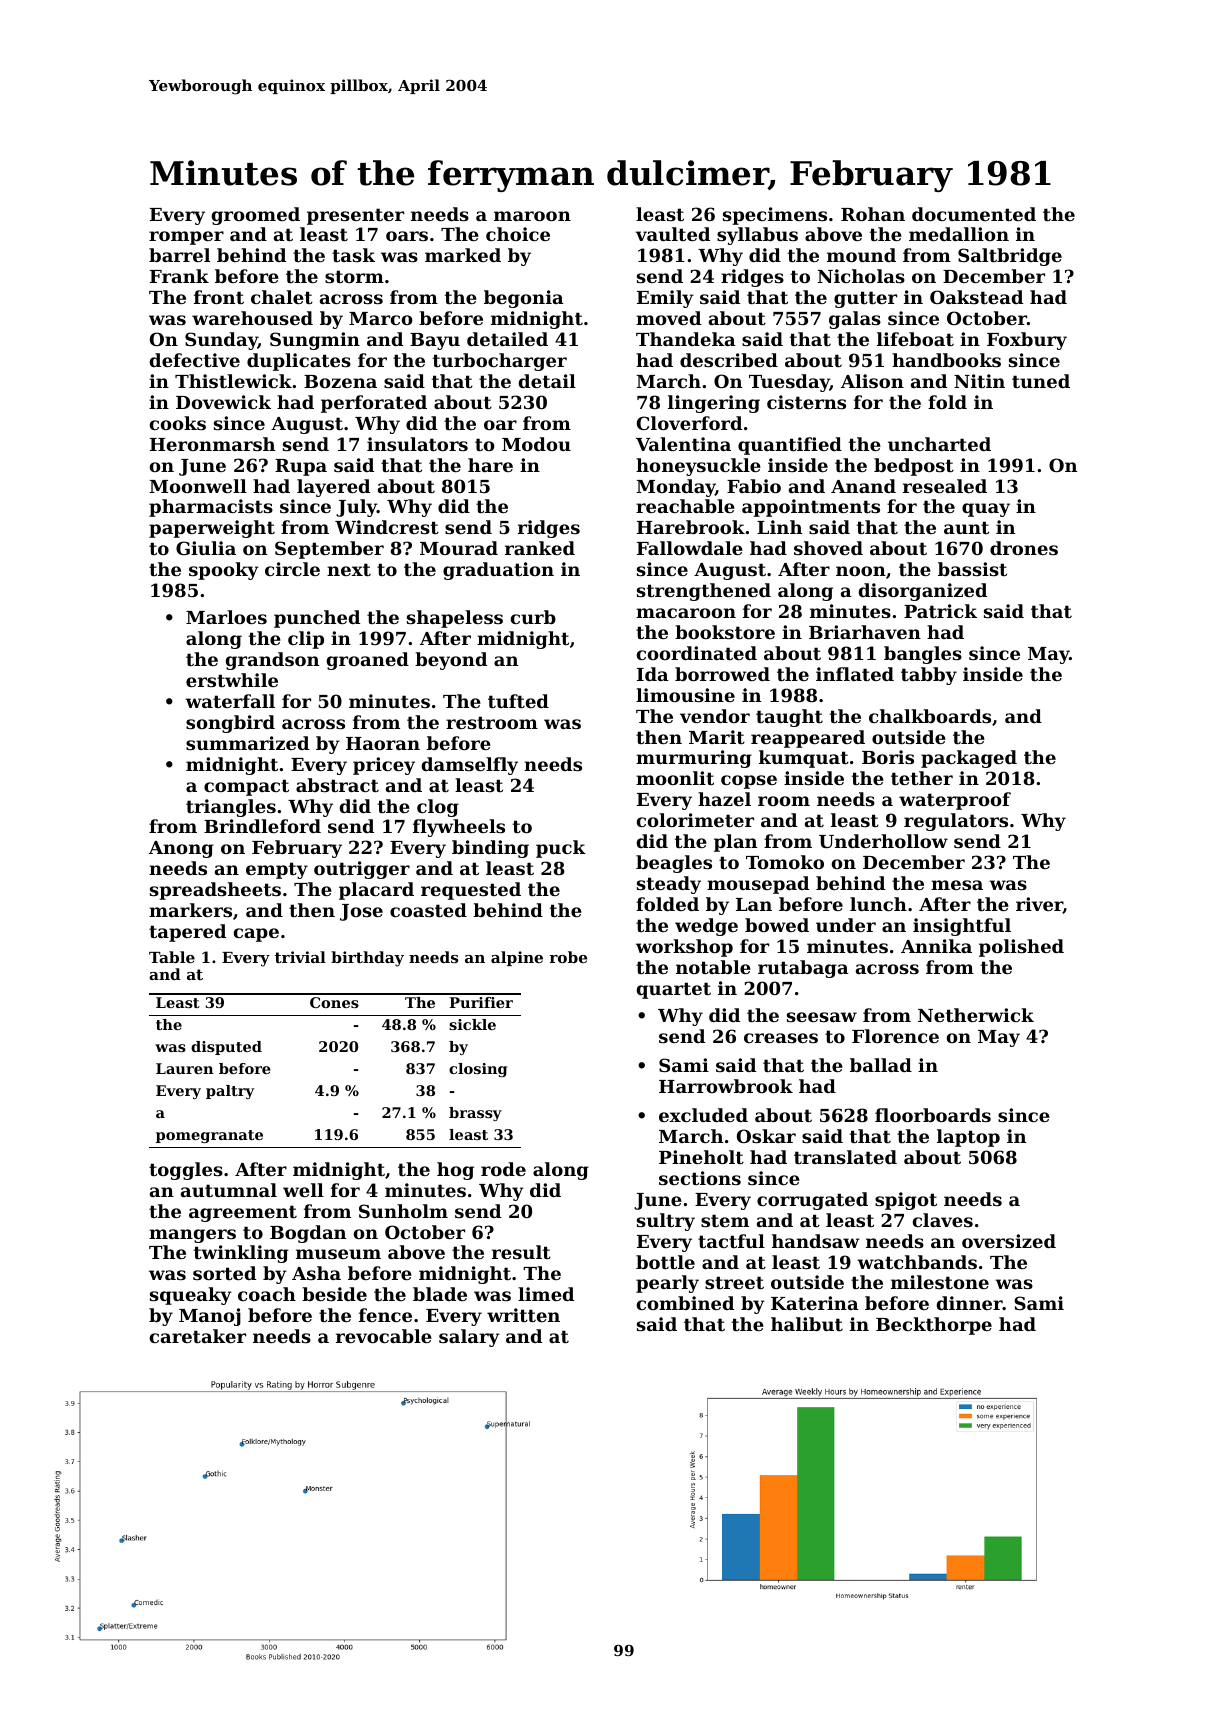 The height and width of the screenshot is (1735, 1227). What do you see at coordinates (186, 238) in the screenshot?
I see `romper` at bounding box center [186, 238].
